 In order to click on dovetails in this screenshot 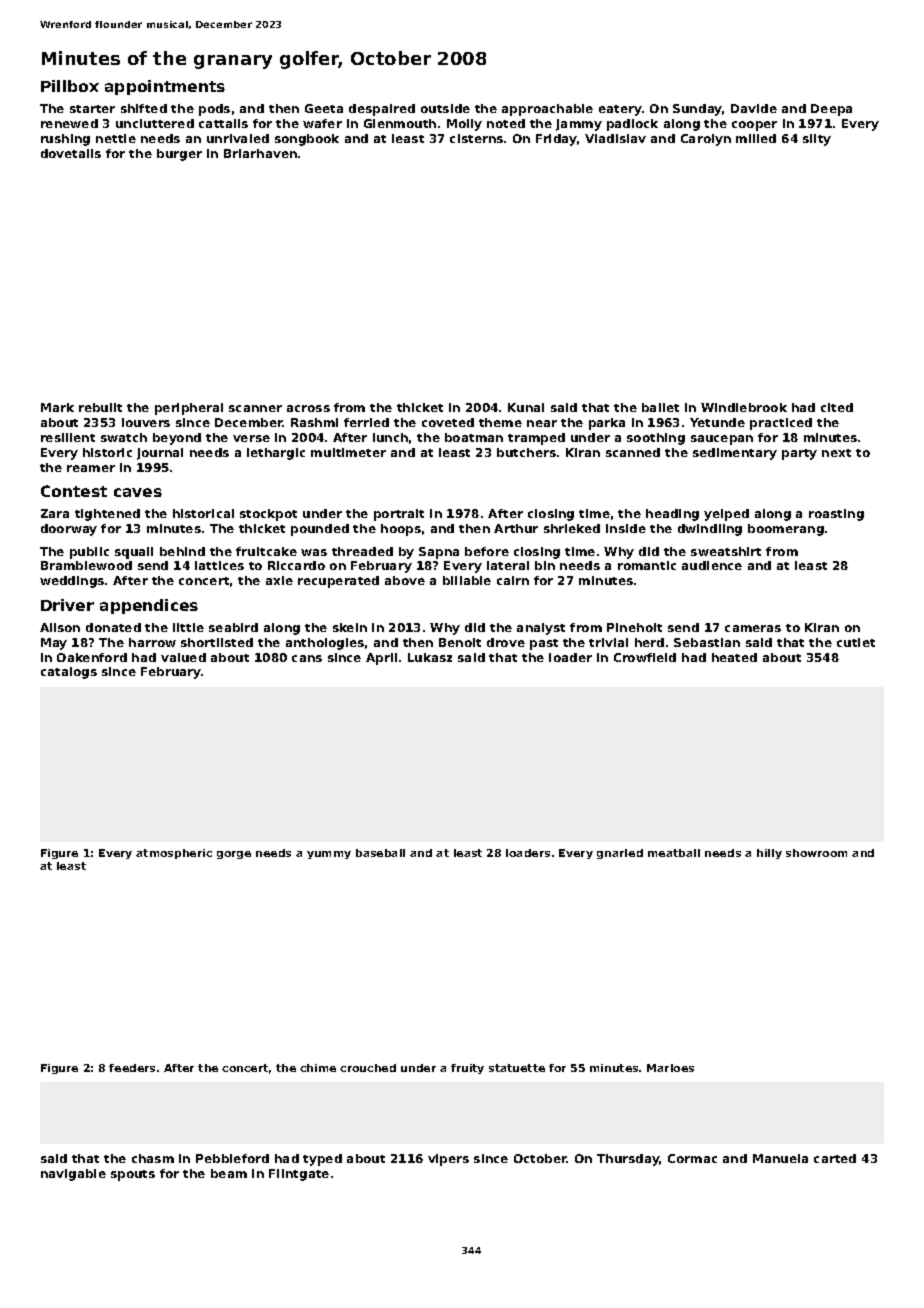, I will do `click(71, 153)`.
